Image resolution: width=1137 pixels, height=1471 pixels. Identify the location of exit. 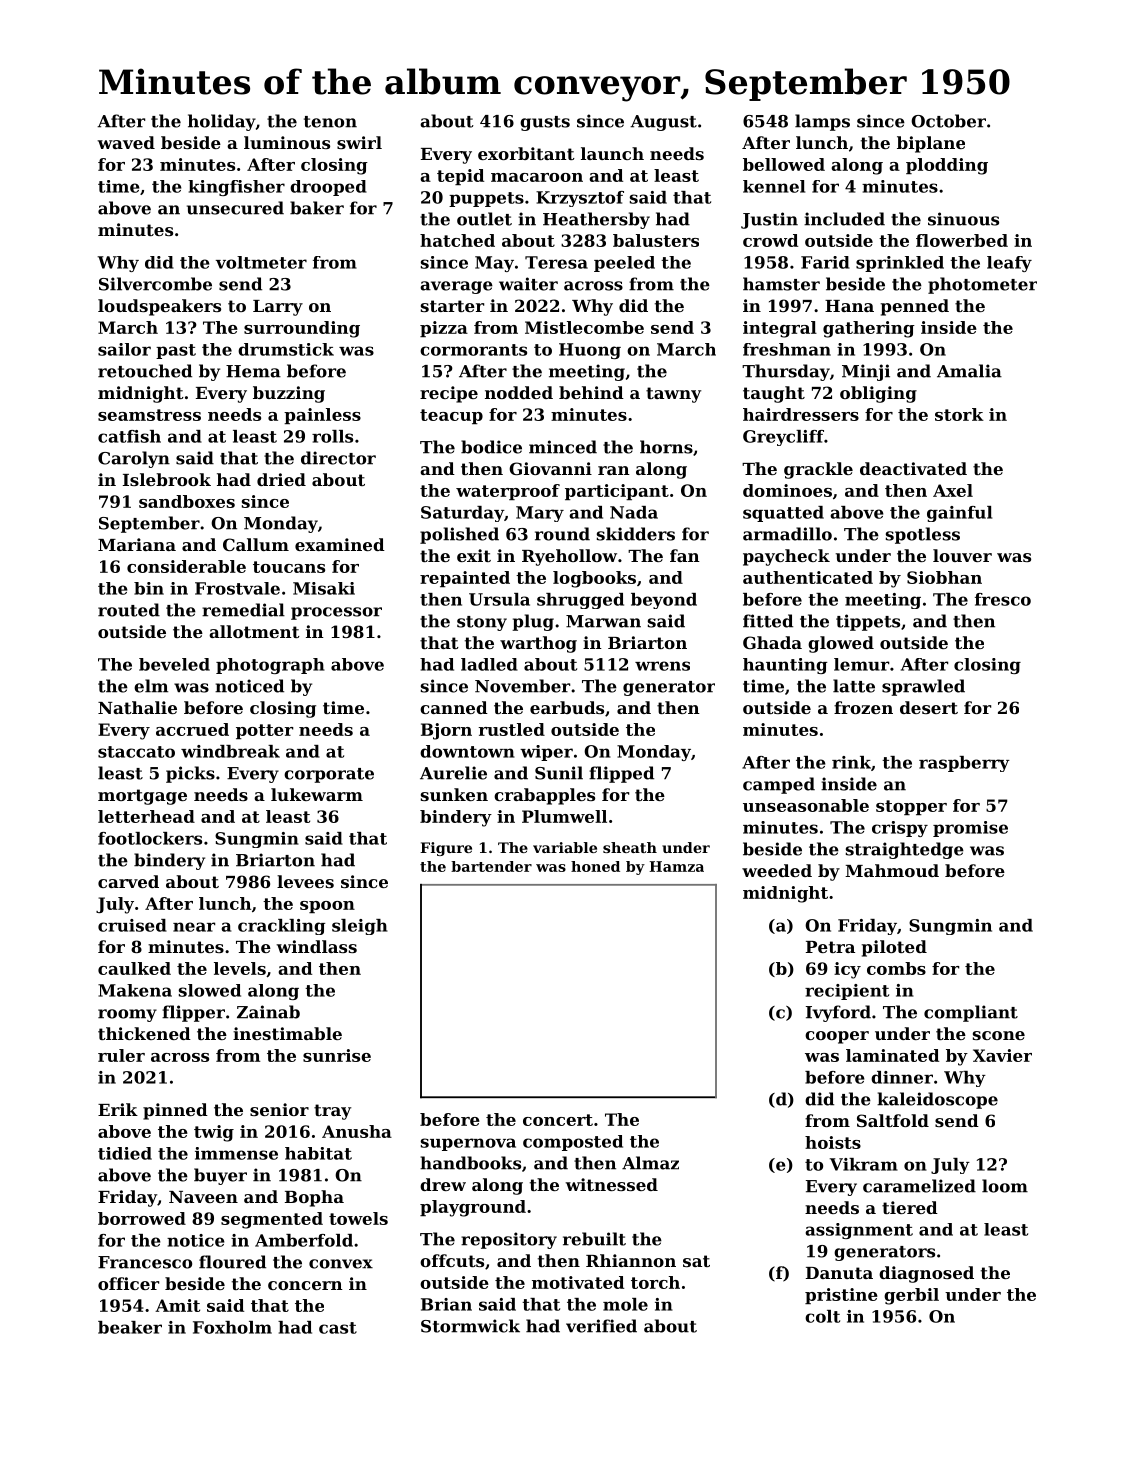
(474, 555).
